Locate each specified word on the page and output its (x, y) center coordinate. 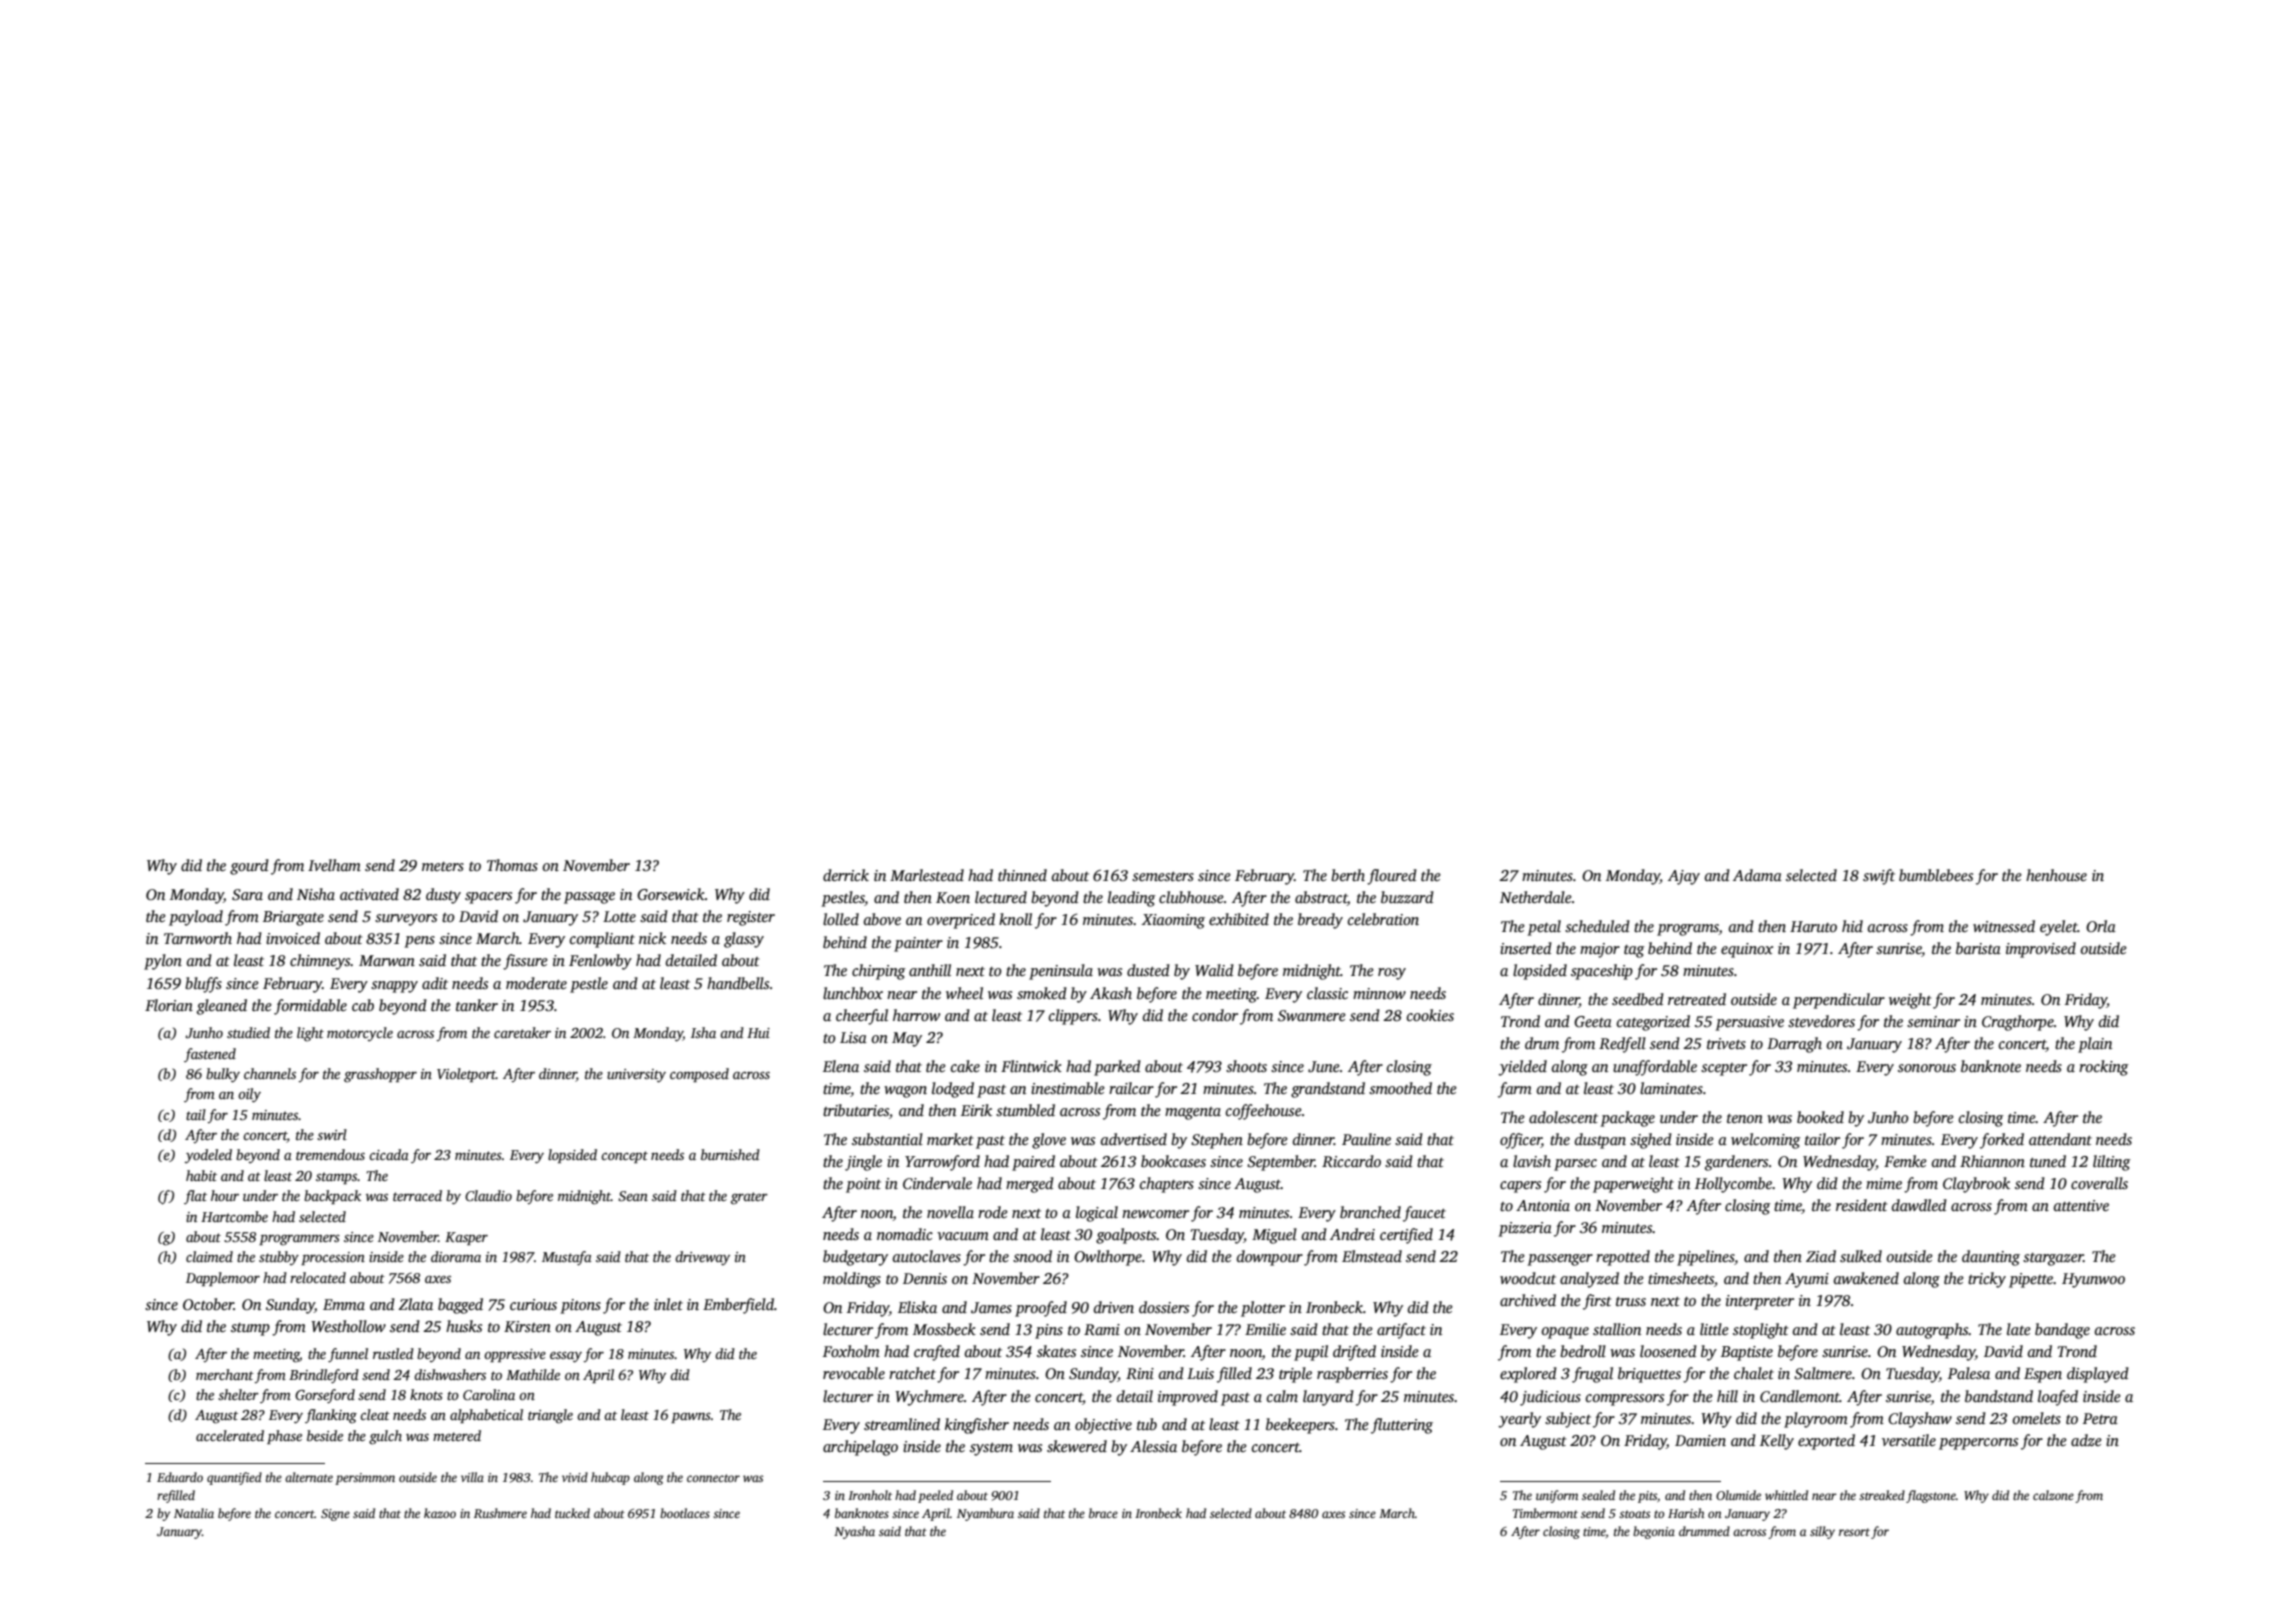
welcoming (1765, 1141)
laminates (1671, 1088)
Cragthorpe (2018, 1023)
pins (1049, 1331)
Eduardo (180, 1477)
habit (201, 1175)
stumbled (1025, 1110)
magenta (1193, 1113)
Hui (758, 1033)
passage (589, 898)
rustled (393, 1353)
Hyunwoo (2093, 1280)
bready (1320, 921)
